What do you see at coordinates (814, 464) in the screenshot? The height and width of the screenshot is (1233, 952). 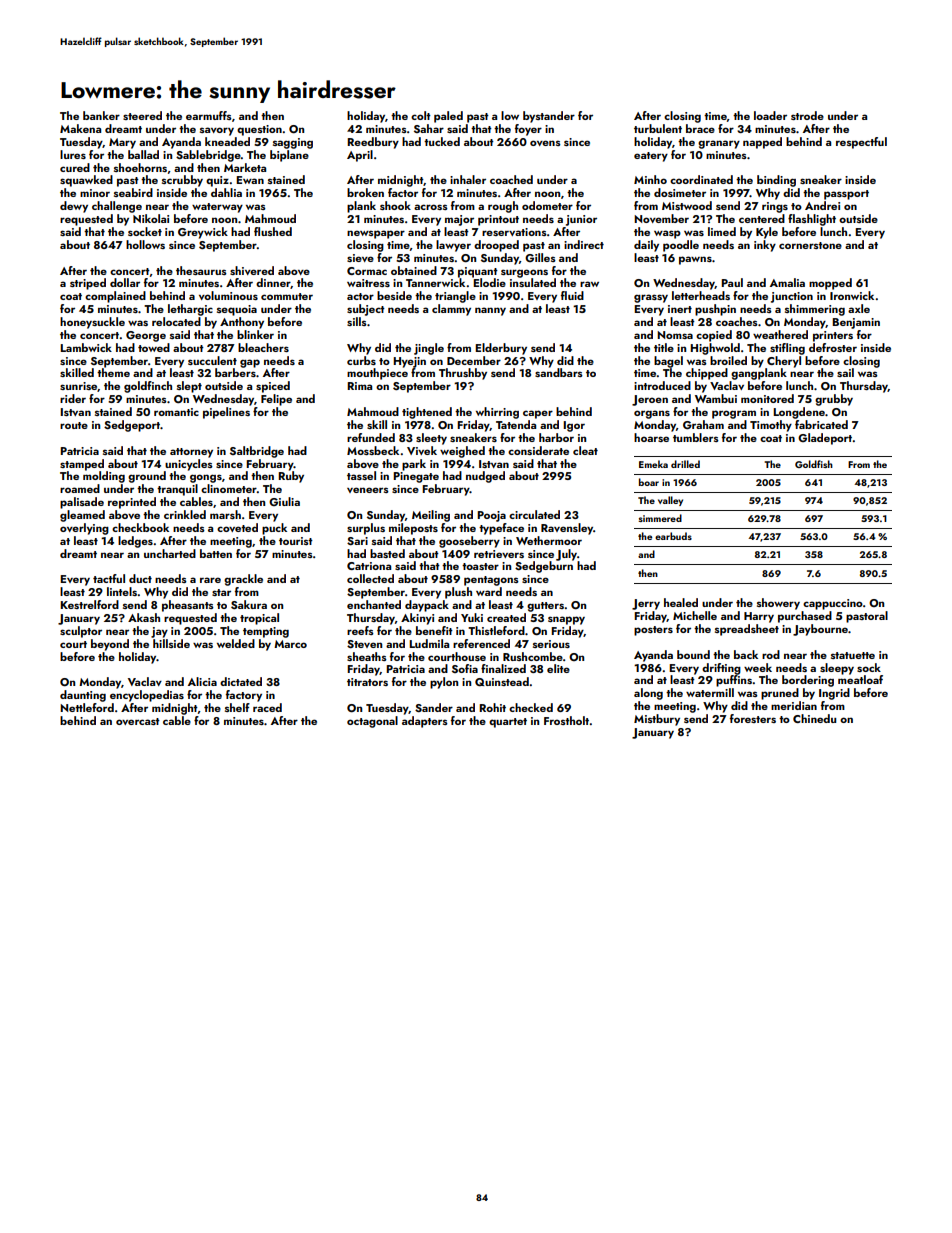 I see `Goldfish` at bounding box center [814, 464].
